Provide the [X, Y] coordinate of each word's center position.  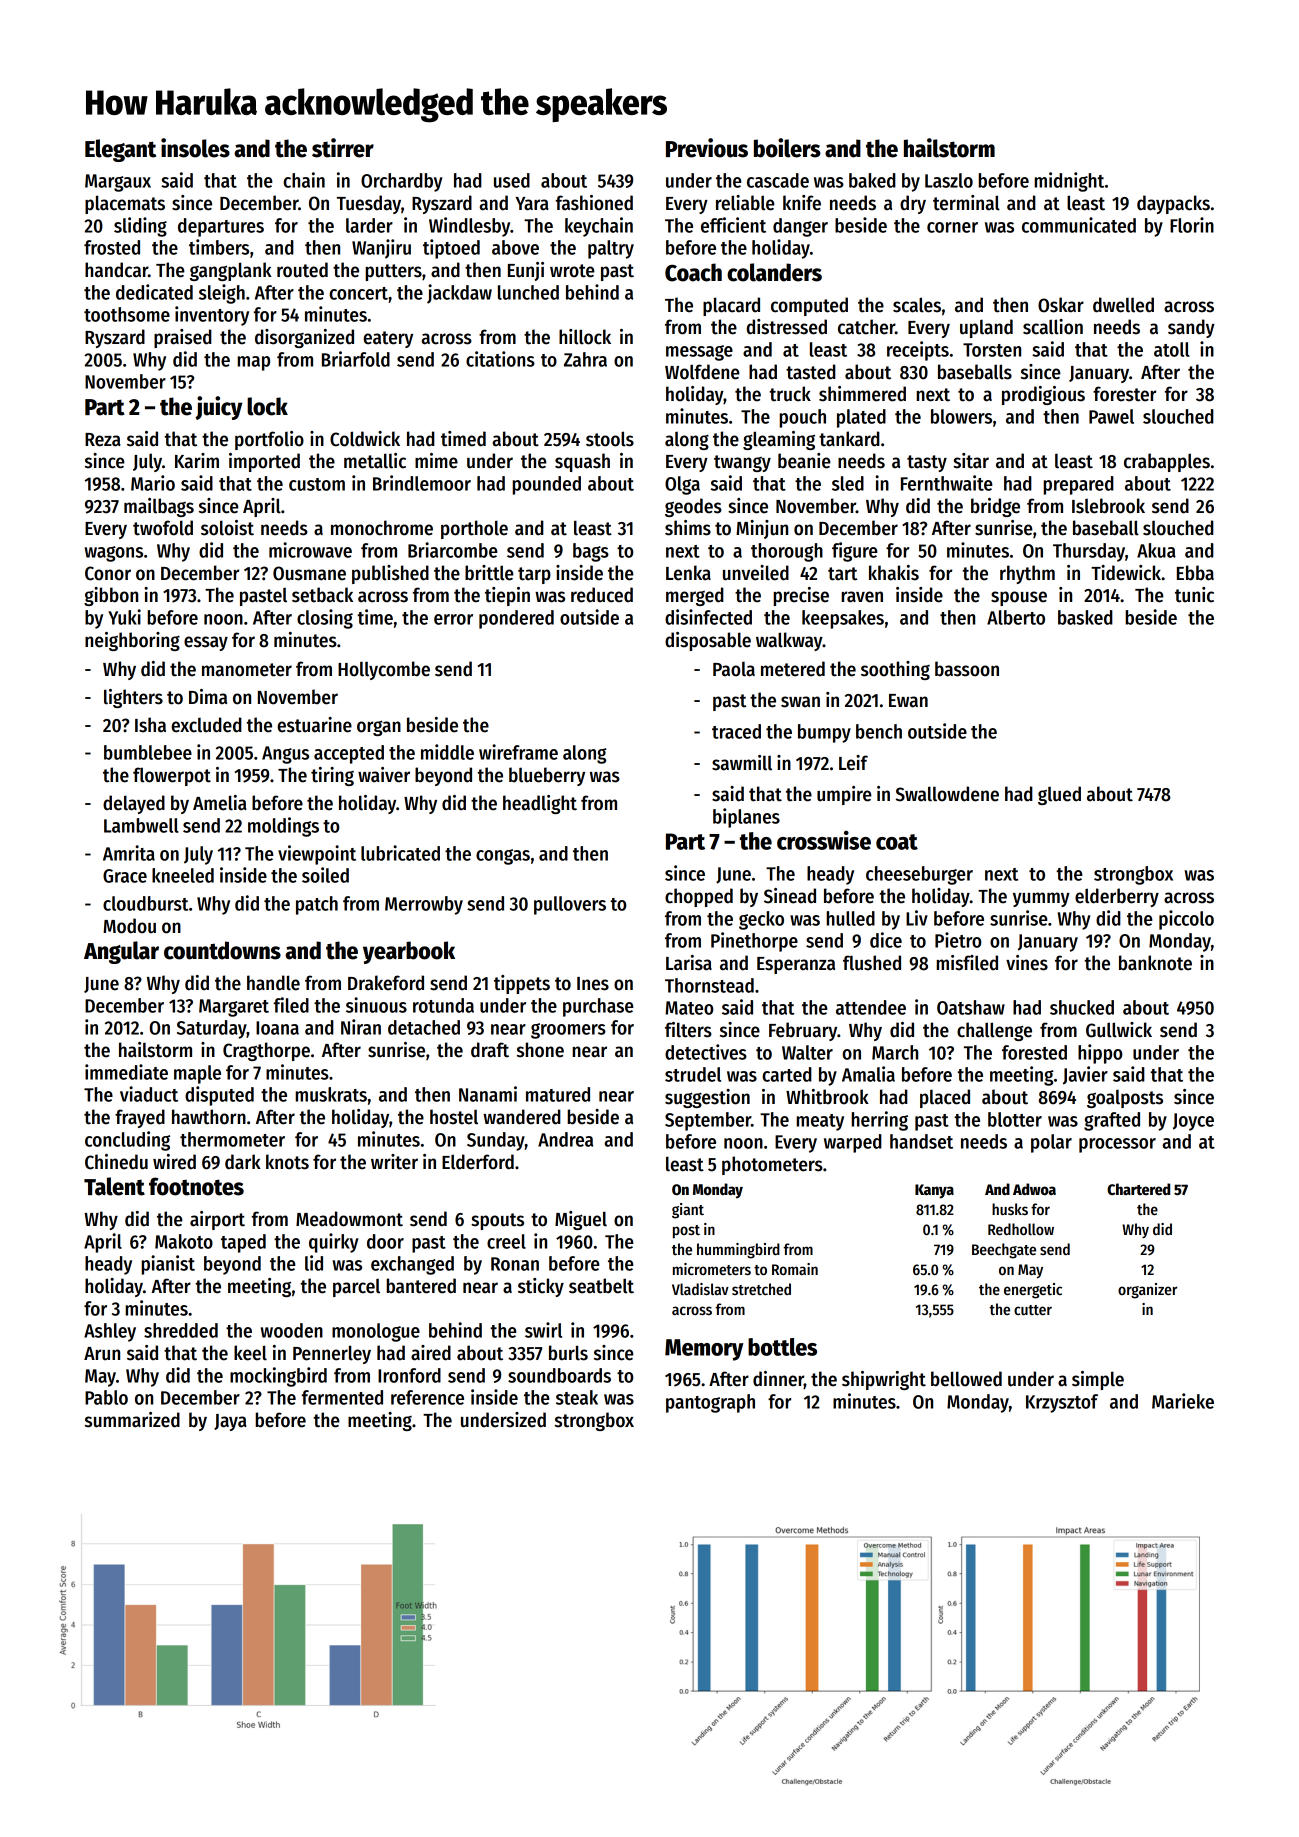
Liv [917, 918]
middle [447, 752]
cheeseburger [919, 875]
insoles [195, 148]
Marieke [1183, 1401]
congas [503, 857]
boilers [787, 148]
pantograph [710, 1403]
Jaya [230, 1422]
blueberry [547, 776]
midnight [1069, 182]
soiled [325, 875]
